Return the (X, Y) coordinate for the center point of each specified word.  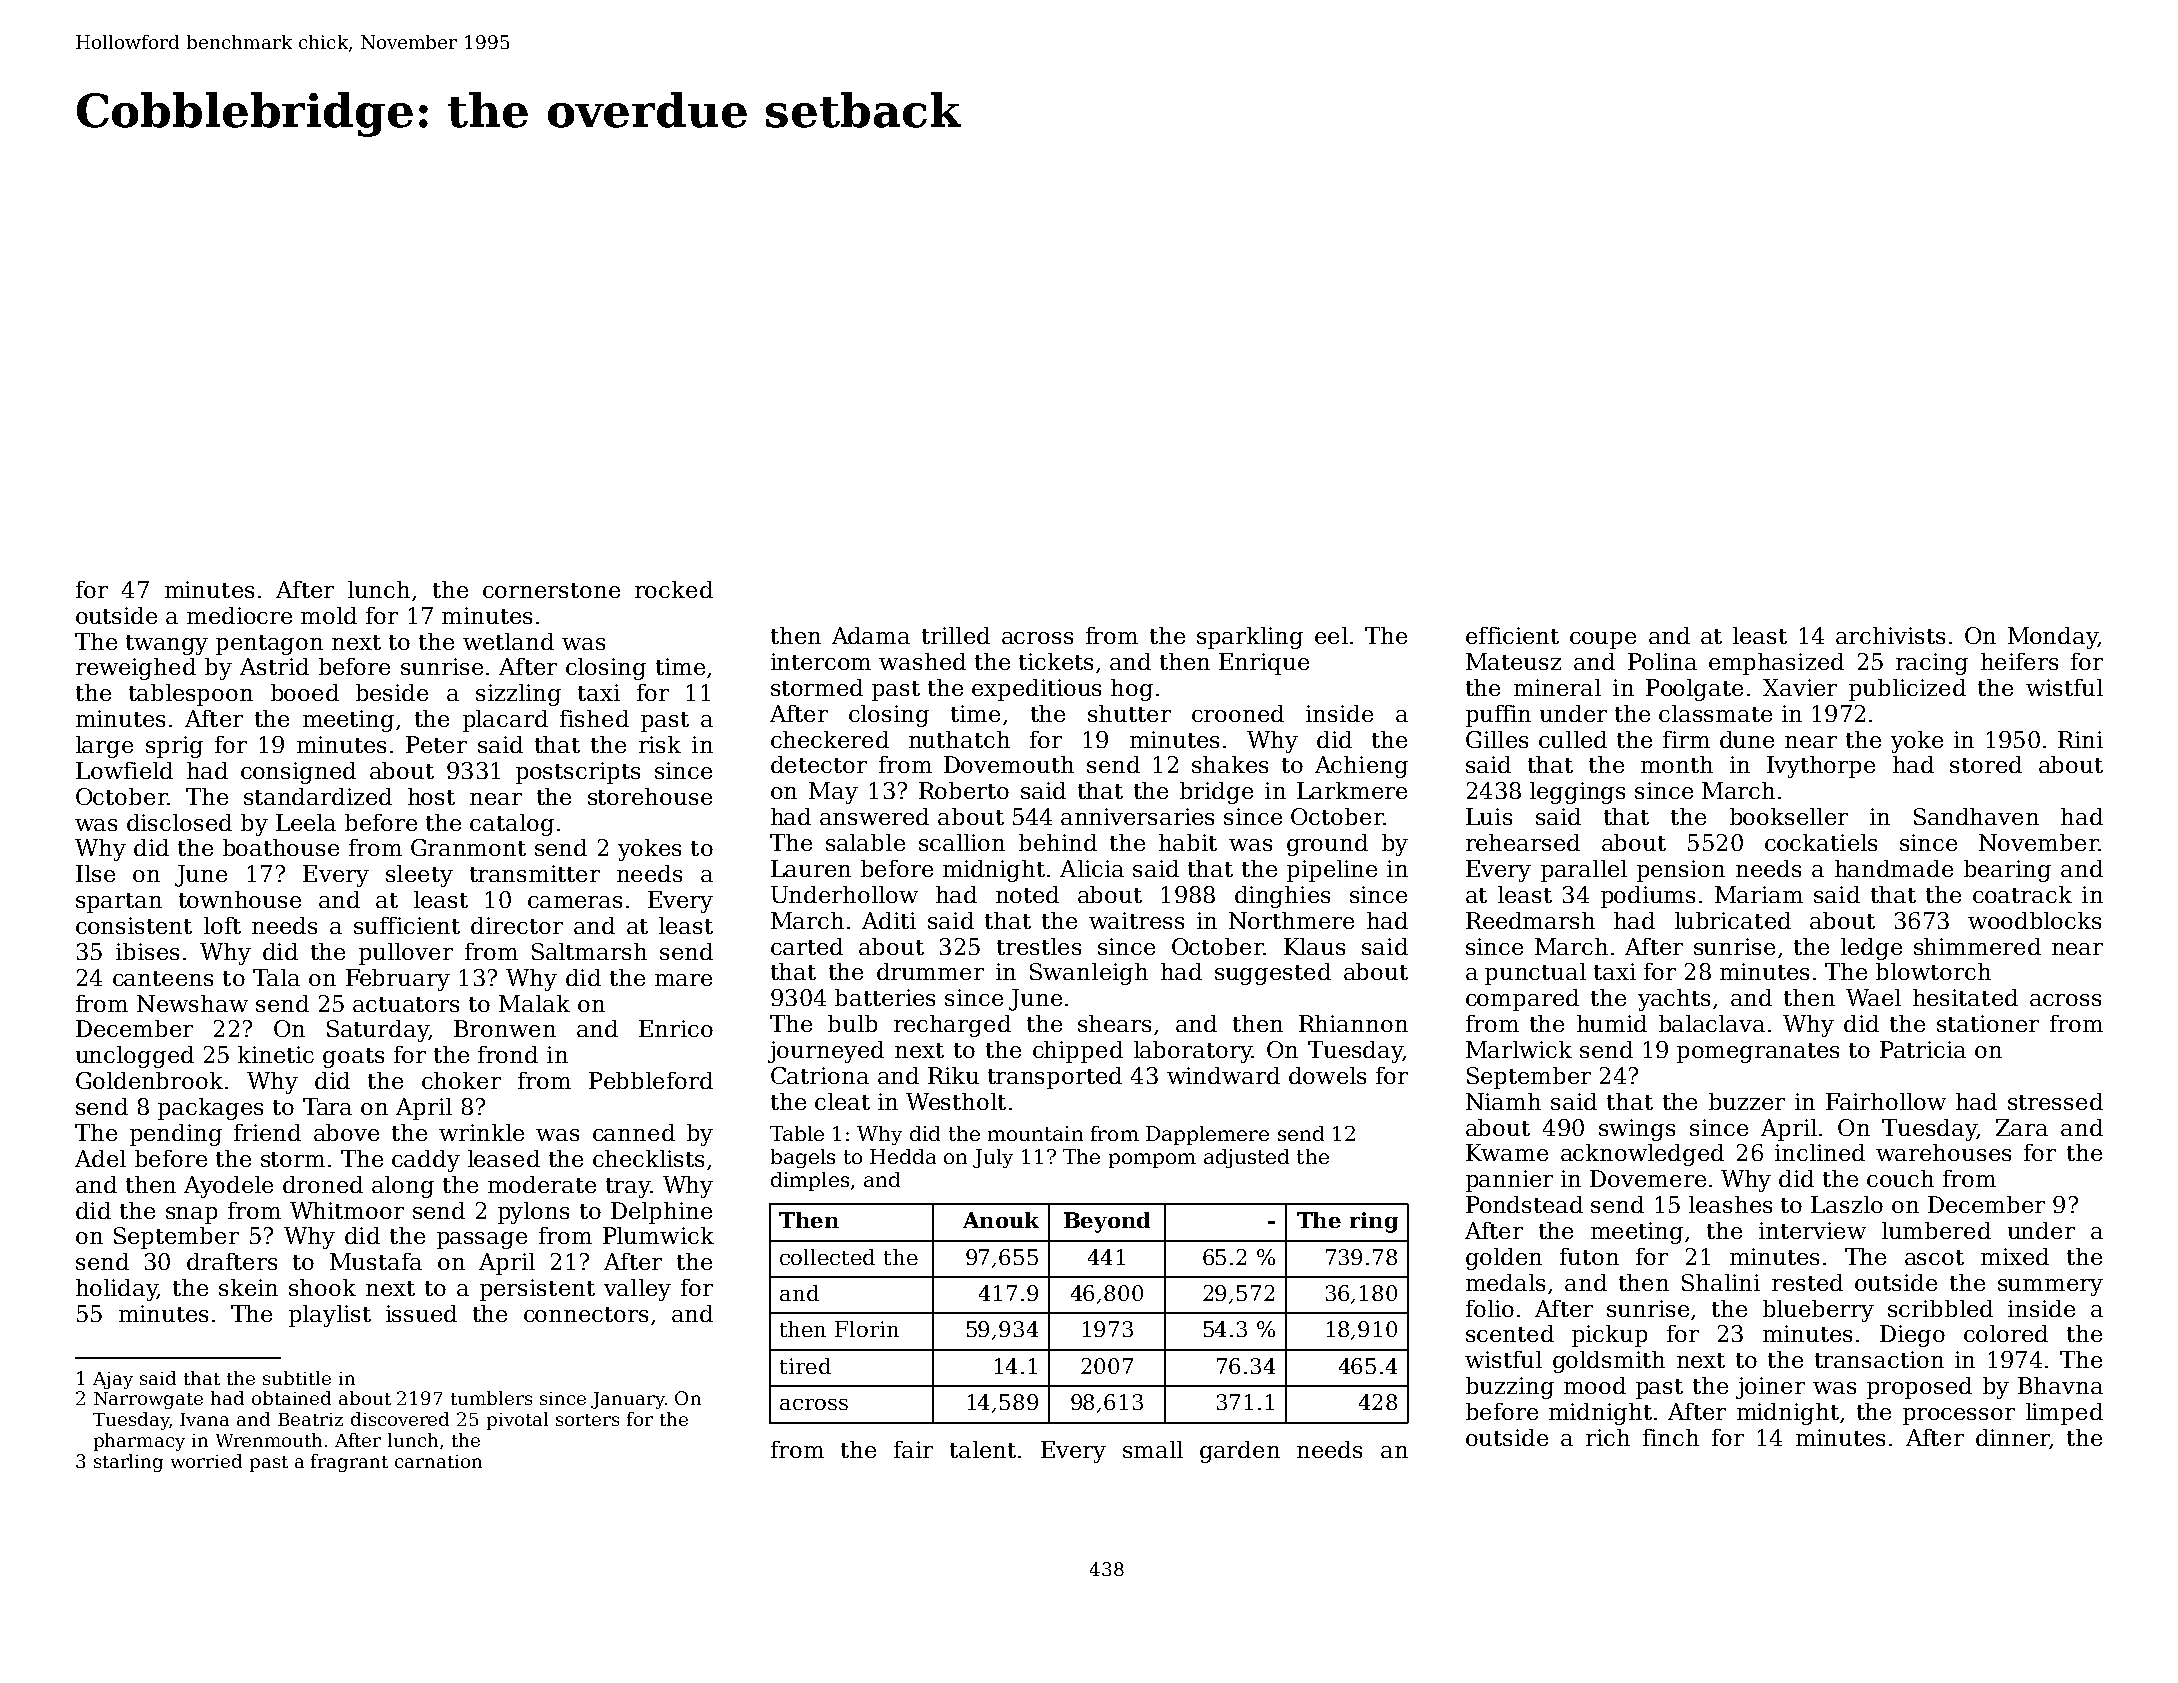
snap (191, 1215)
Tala (276, 977)
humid (1612, 1023)
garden (1240, 1452)
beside (392, 692)
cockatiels (1821, 842)
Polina (1662, 661)
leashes (1730, 1204)
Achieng (1361, 767)
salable (865, 842)
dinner (2012, 1437)
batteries (885, 997)
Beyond (1107, 1222)
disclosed (179, 822)
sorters (587, 1420)
